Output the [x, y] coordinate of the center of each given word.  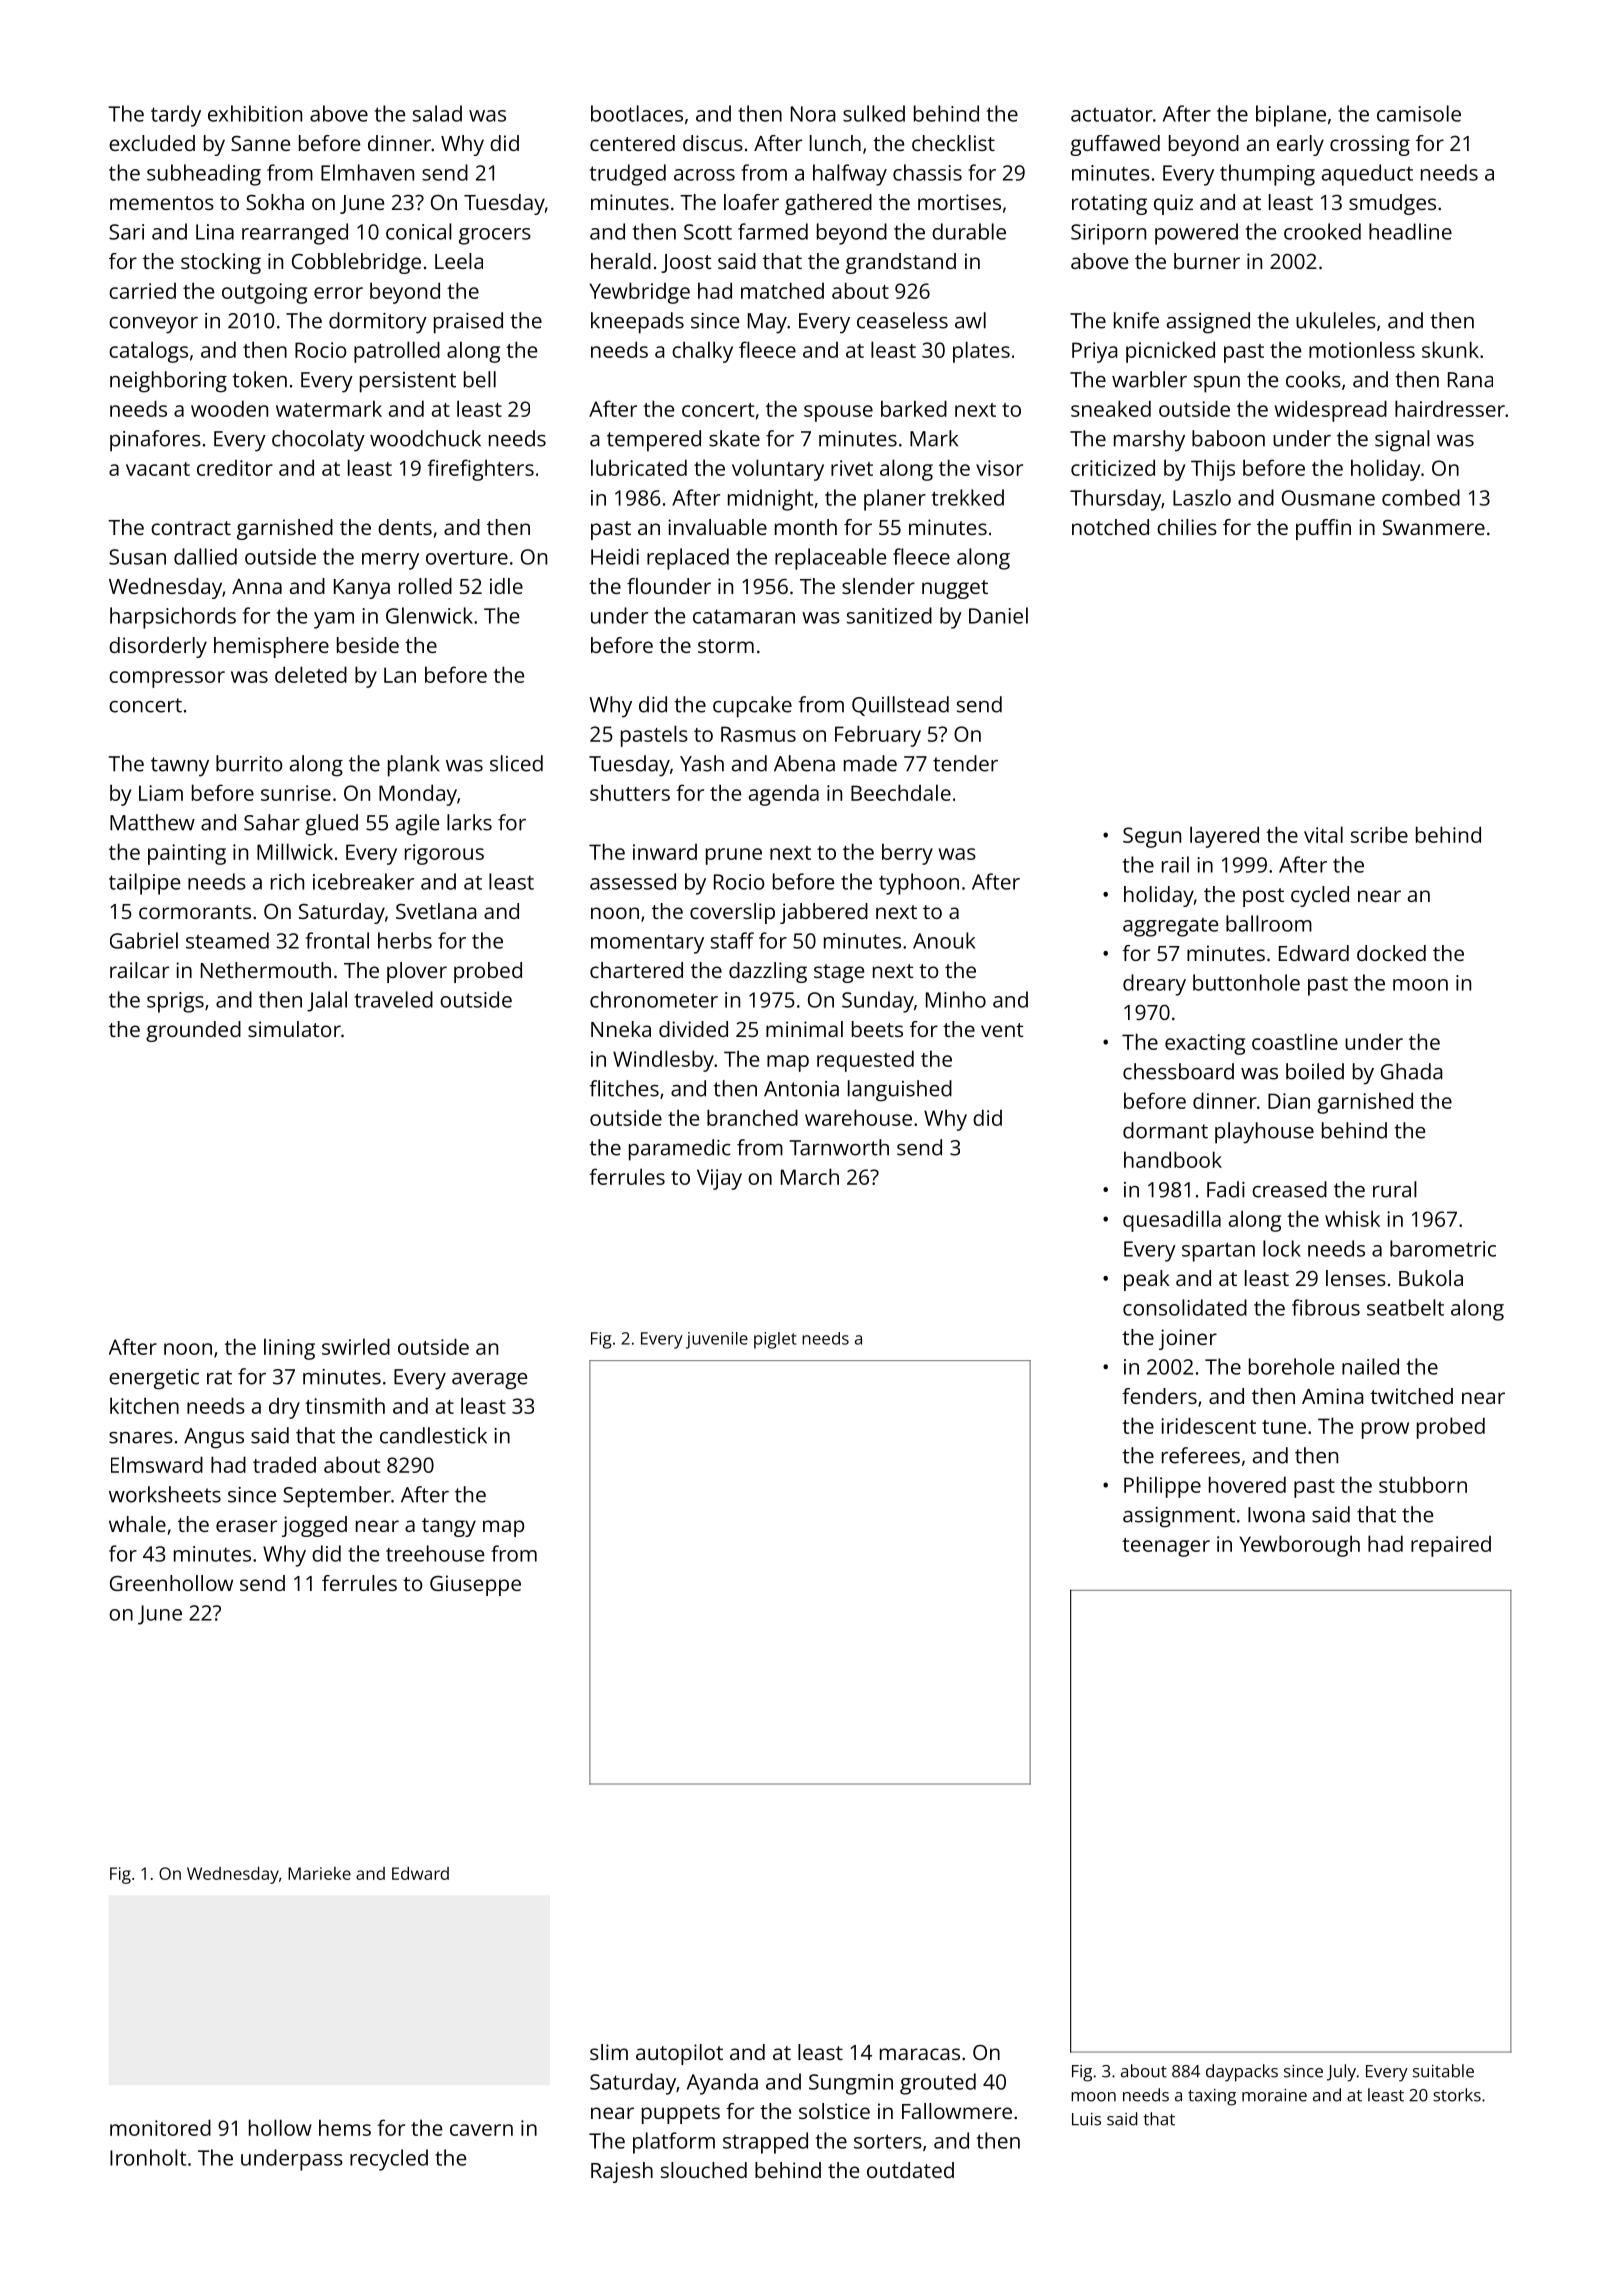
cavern [481, 2130]
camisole [1419, 113]
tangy [449, 1527]
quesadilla [1172, 1221]
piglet [775, 1340]
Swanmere [1434, 527]
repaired [1451, 1546]
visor [999, 468]
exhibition [255, 113]
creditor [235, 468]
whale [137, 1524]
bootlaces [637, 113]
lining [289, 1349]
